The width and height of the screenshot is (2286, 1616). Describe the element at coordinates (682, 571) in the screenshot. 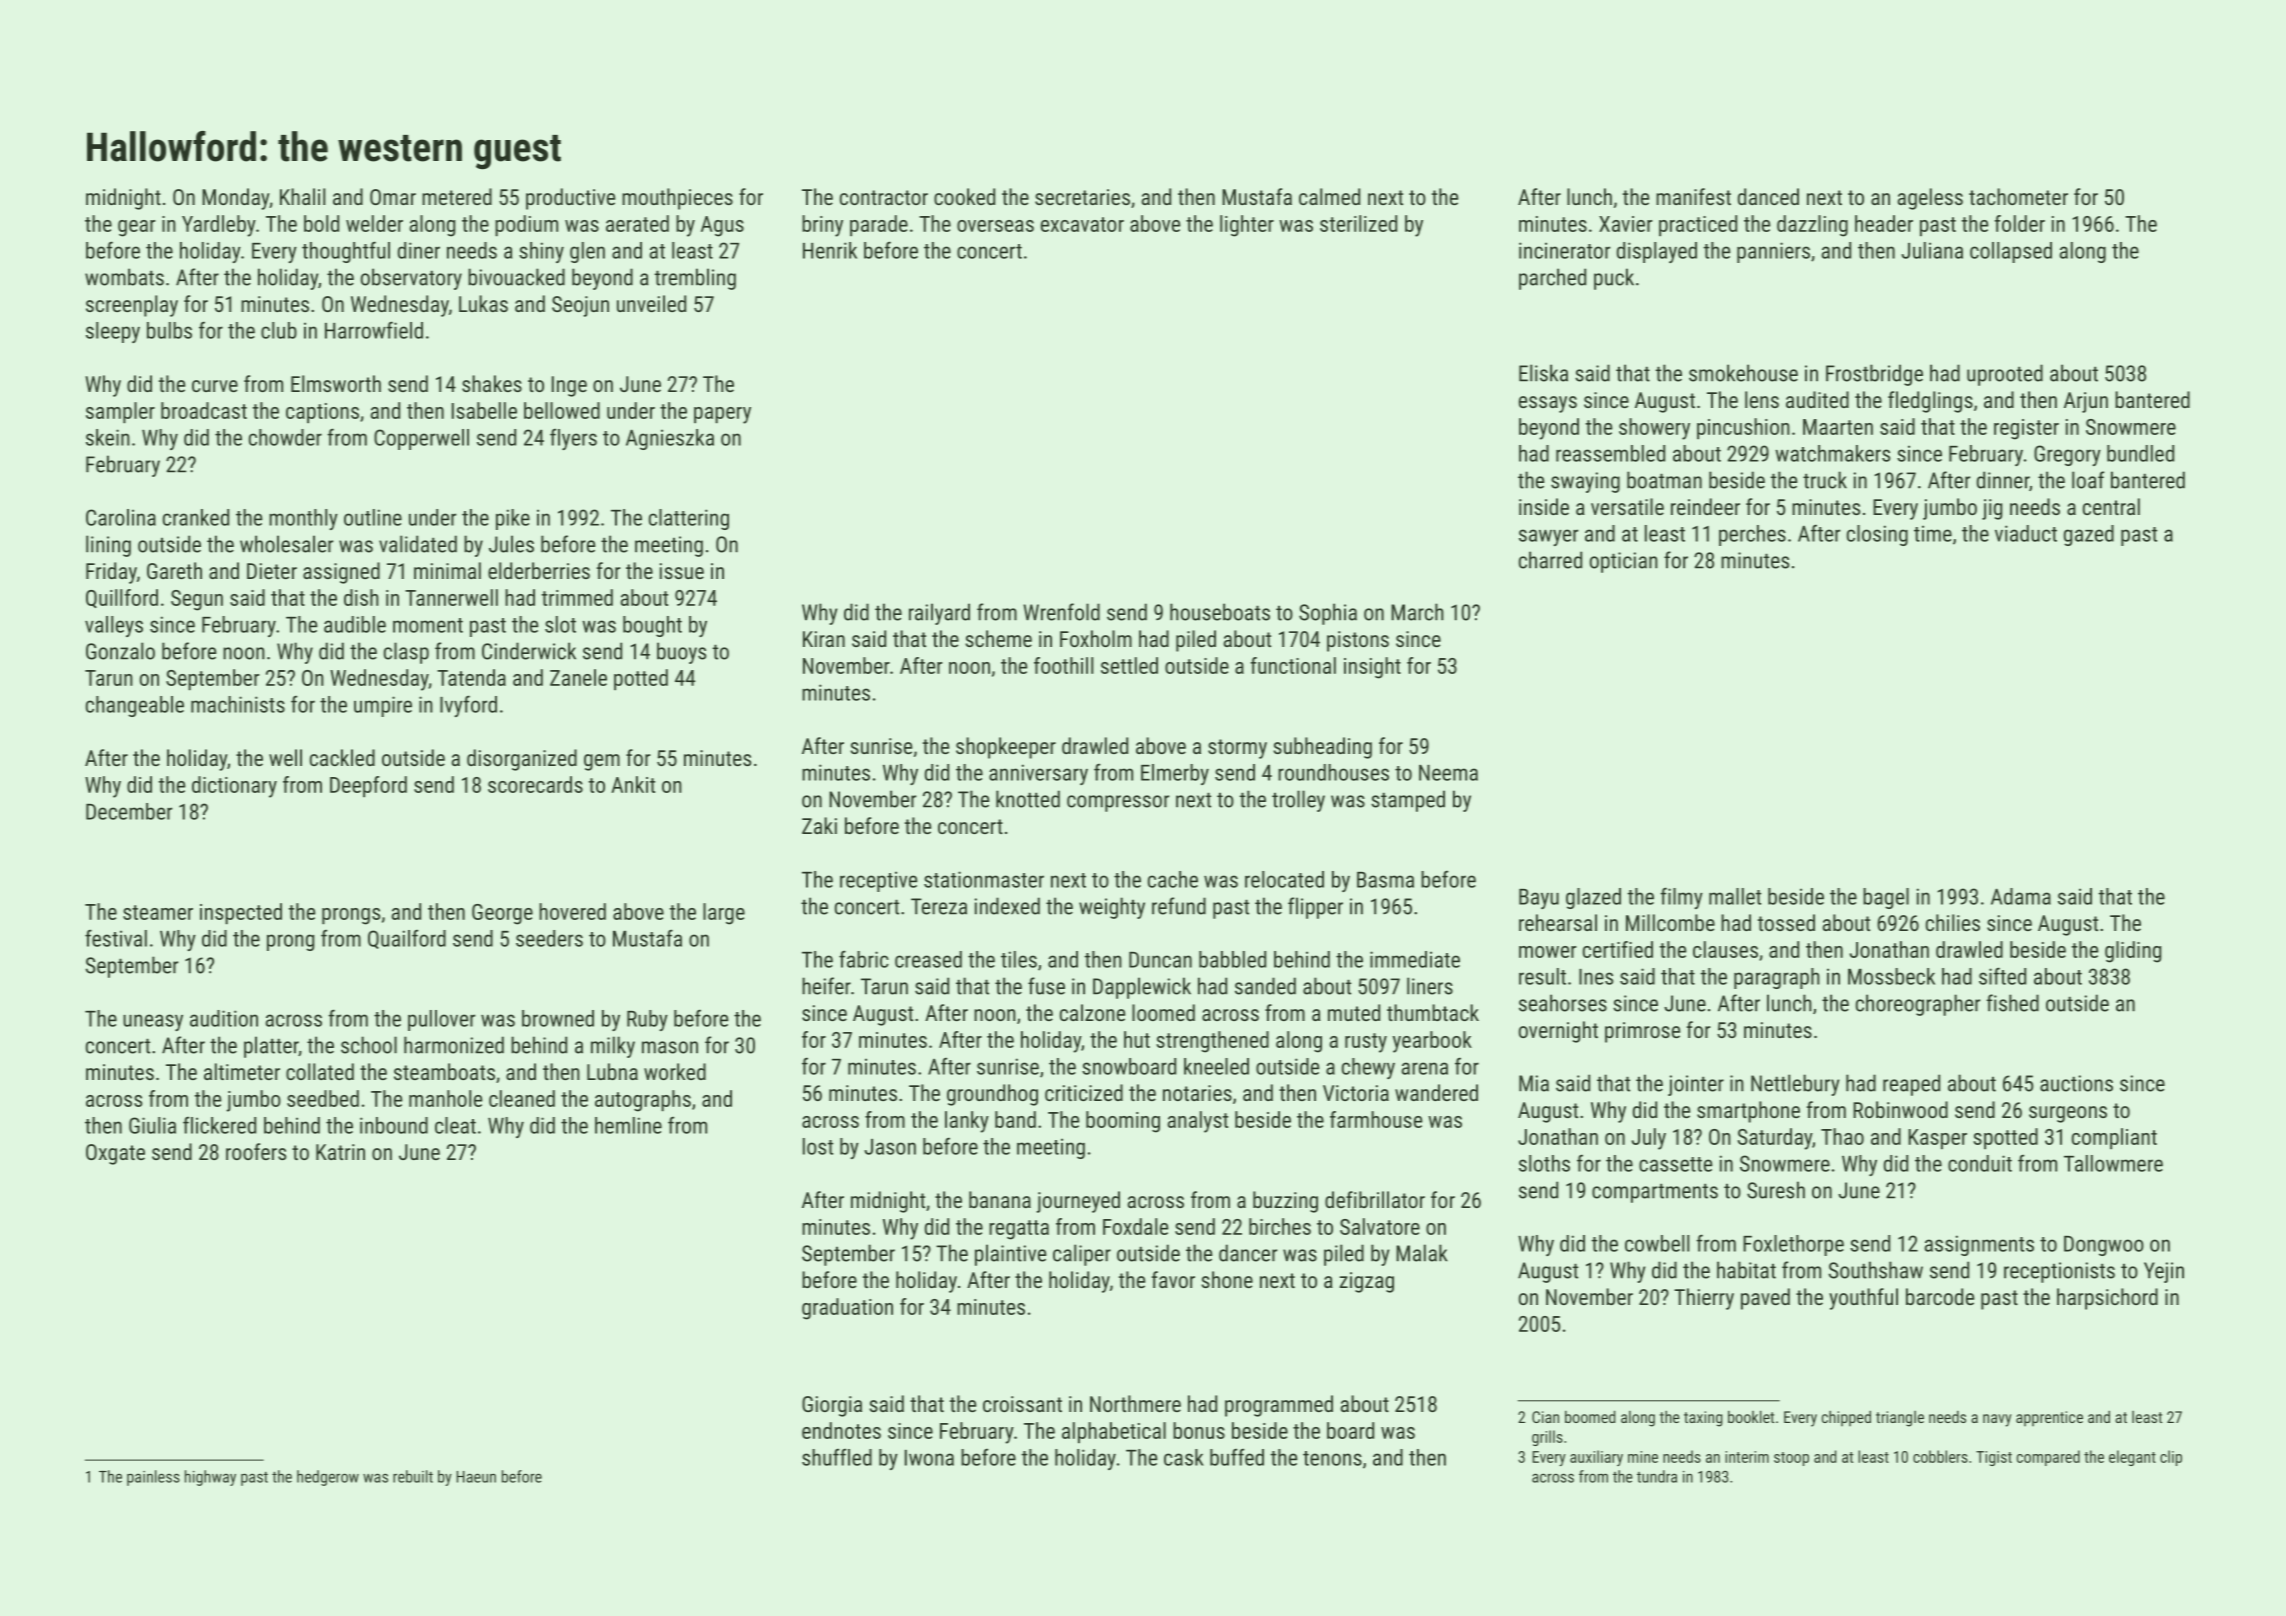

I see `issue` at that location.
